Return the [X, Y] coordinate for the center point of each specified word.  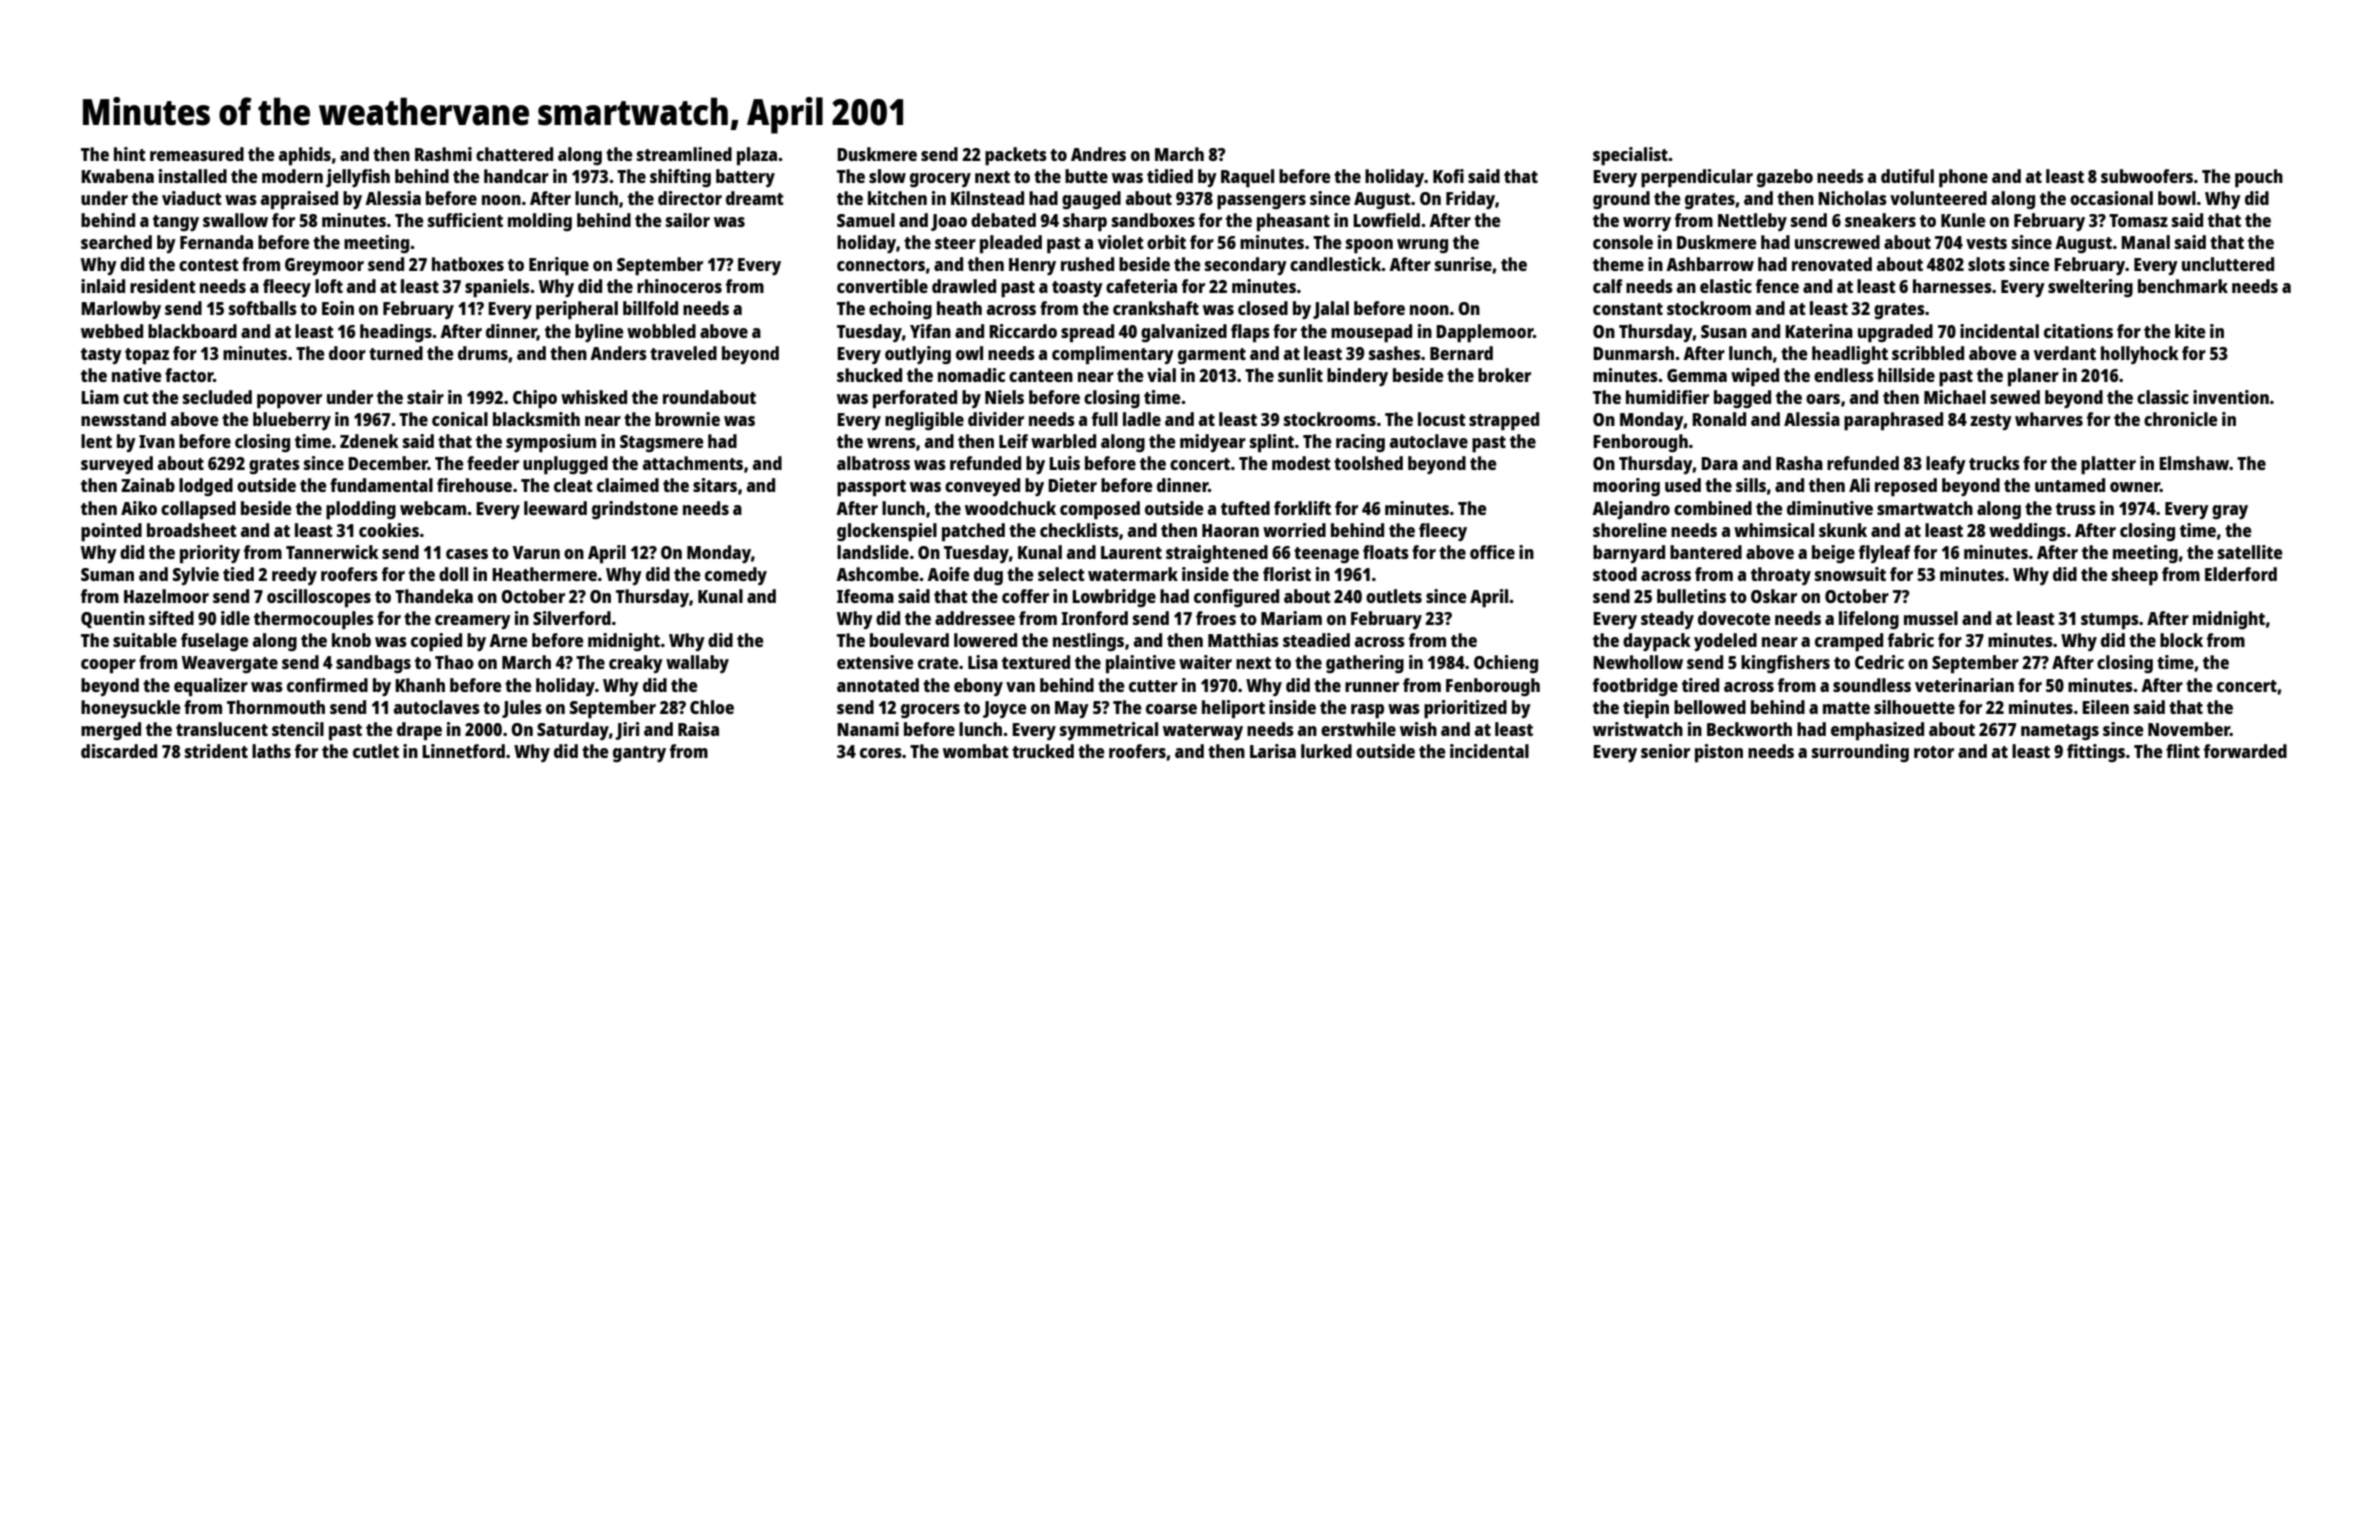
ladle [1142, 419]
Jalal [1331, 310]
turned [396, 353]
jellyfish [358, 178]
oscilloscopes [319, 598]
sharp [1085, 222]
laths [271, 751]
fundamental [381, 485]
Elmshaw [2194, 463]
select [1061, 574]
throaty [1781, 576]
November [2189, 729]
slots [1986, 264]
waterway [1203, 732]
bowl [2177, 198]
